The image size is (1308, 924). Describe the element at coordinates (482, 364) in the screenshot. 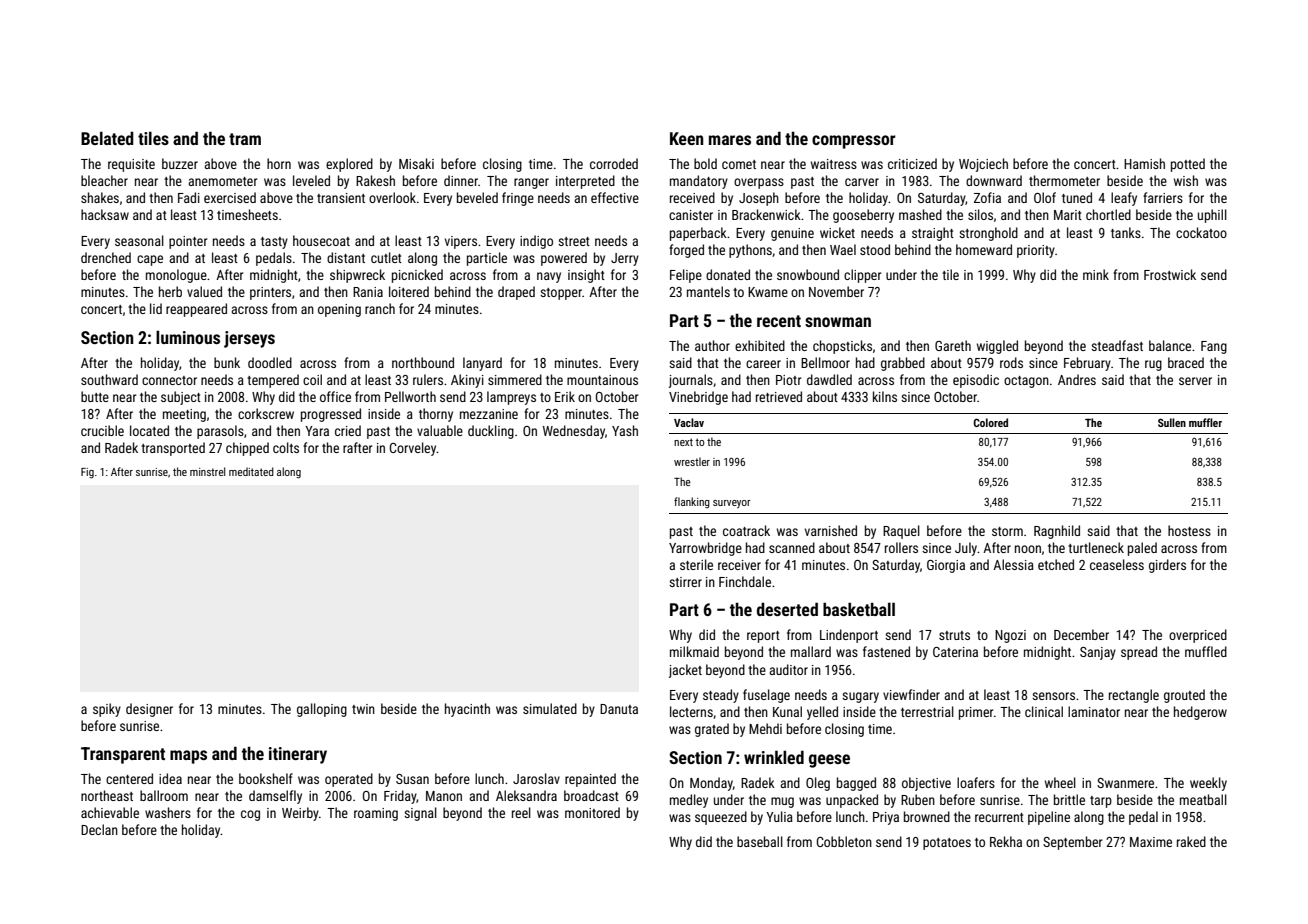

I see `lanyard` at that location.
